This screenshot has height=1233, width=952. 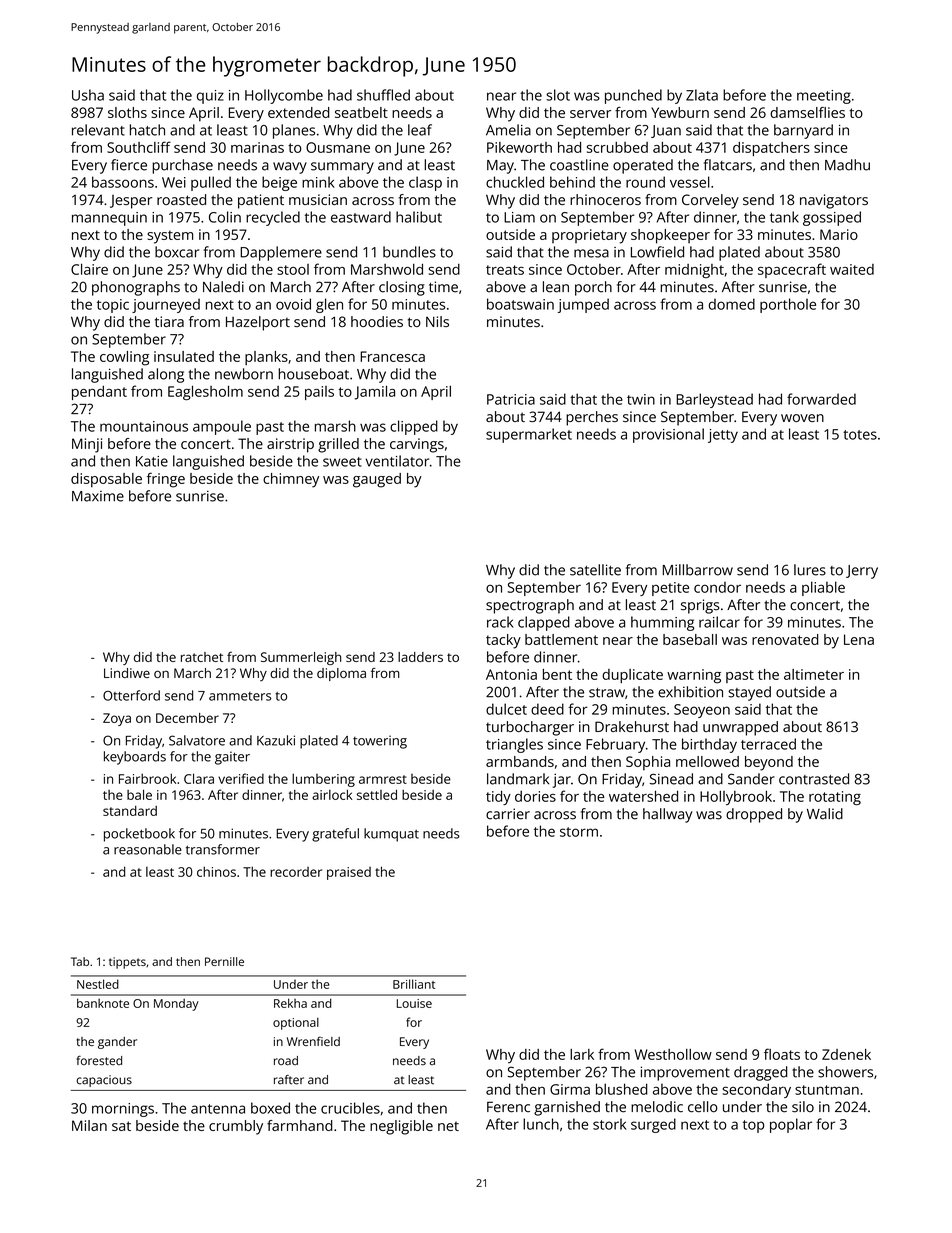 I want to click on meeting, so click(x=824, y=97).
